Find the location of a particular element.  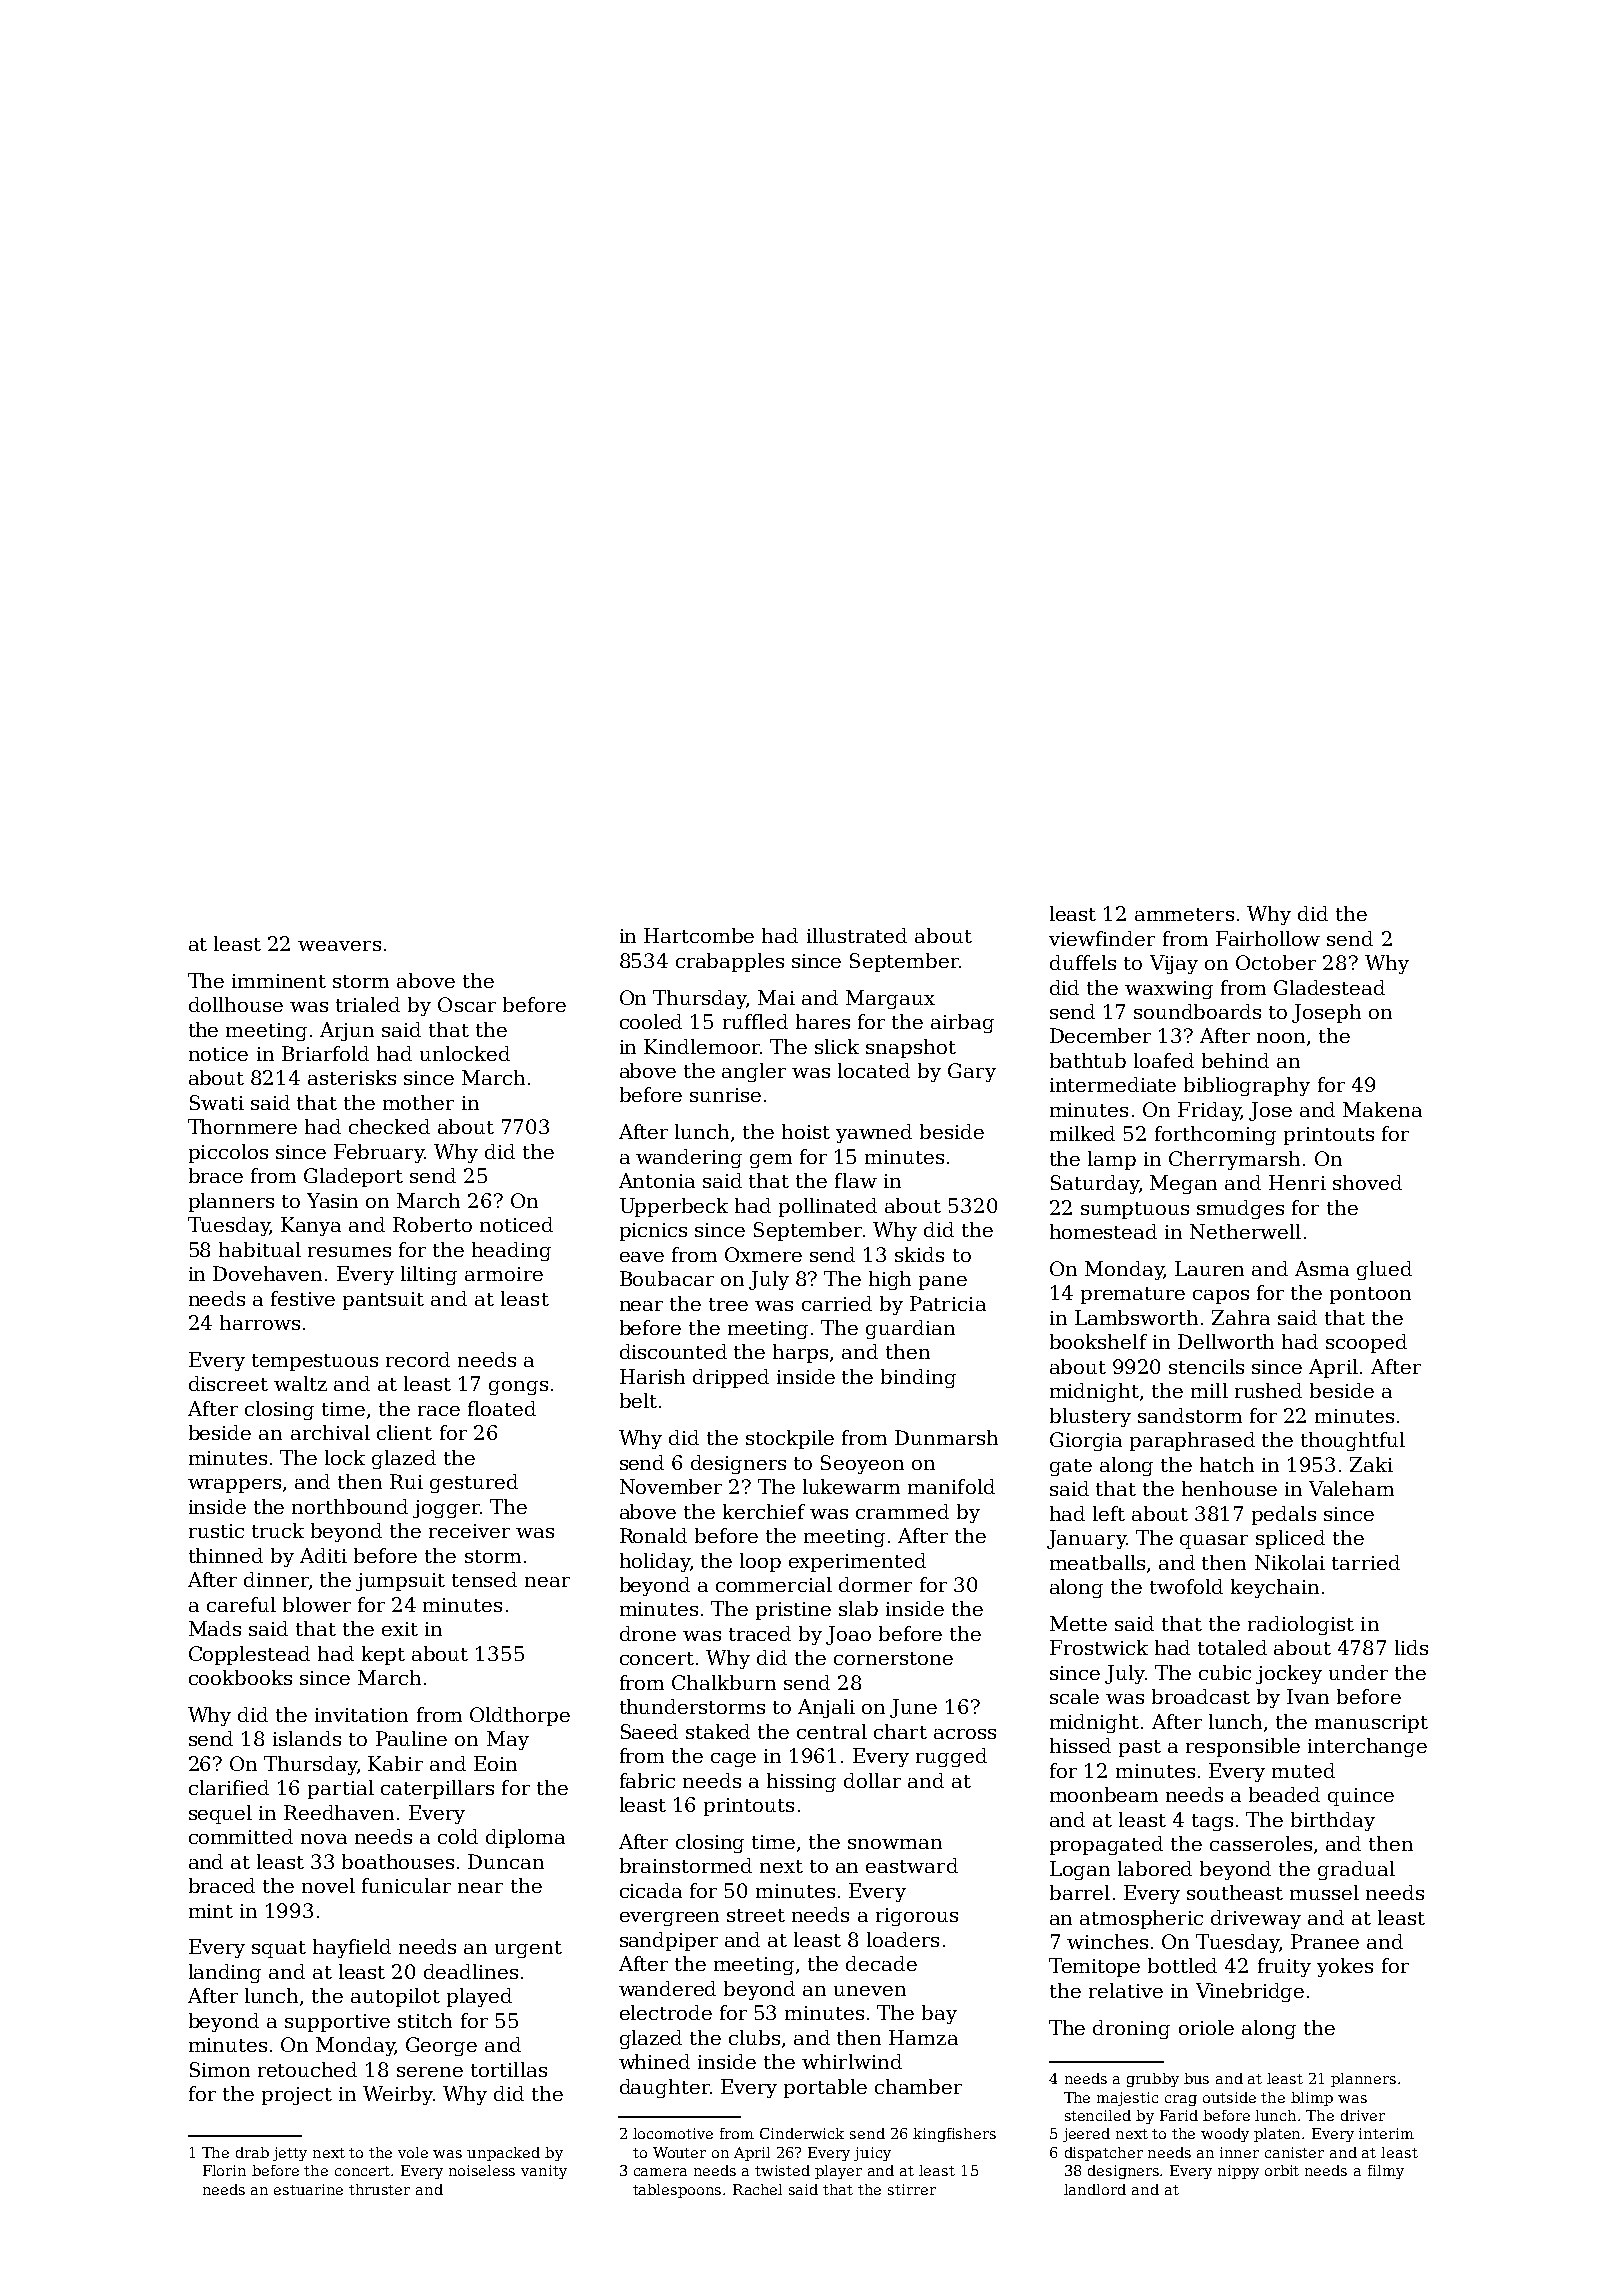

heading is located at coordinates (511, 1251).
